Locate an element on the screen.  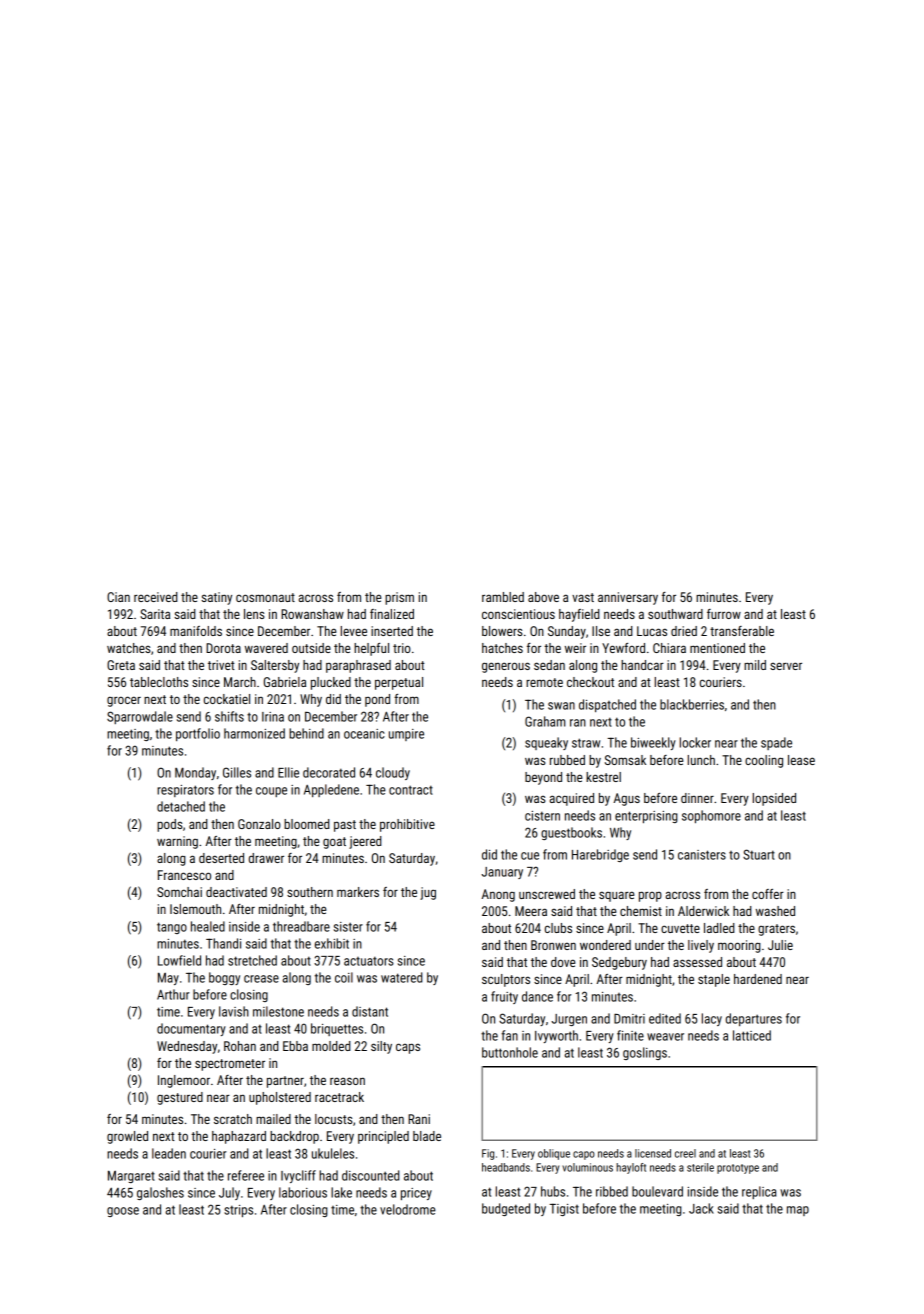
finite is located at coordinates (630, 1035).
